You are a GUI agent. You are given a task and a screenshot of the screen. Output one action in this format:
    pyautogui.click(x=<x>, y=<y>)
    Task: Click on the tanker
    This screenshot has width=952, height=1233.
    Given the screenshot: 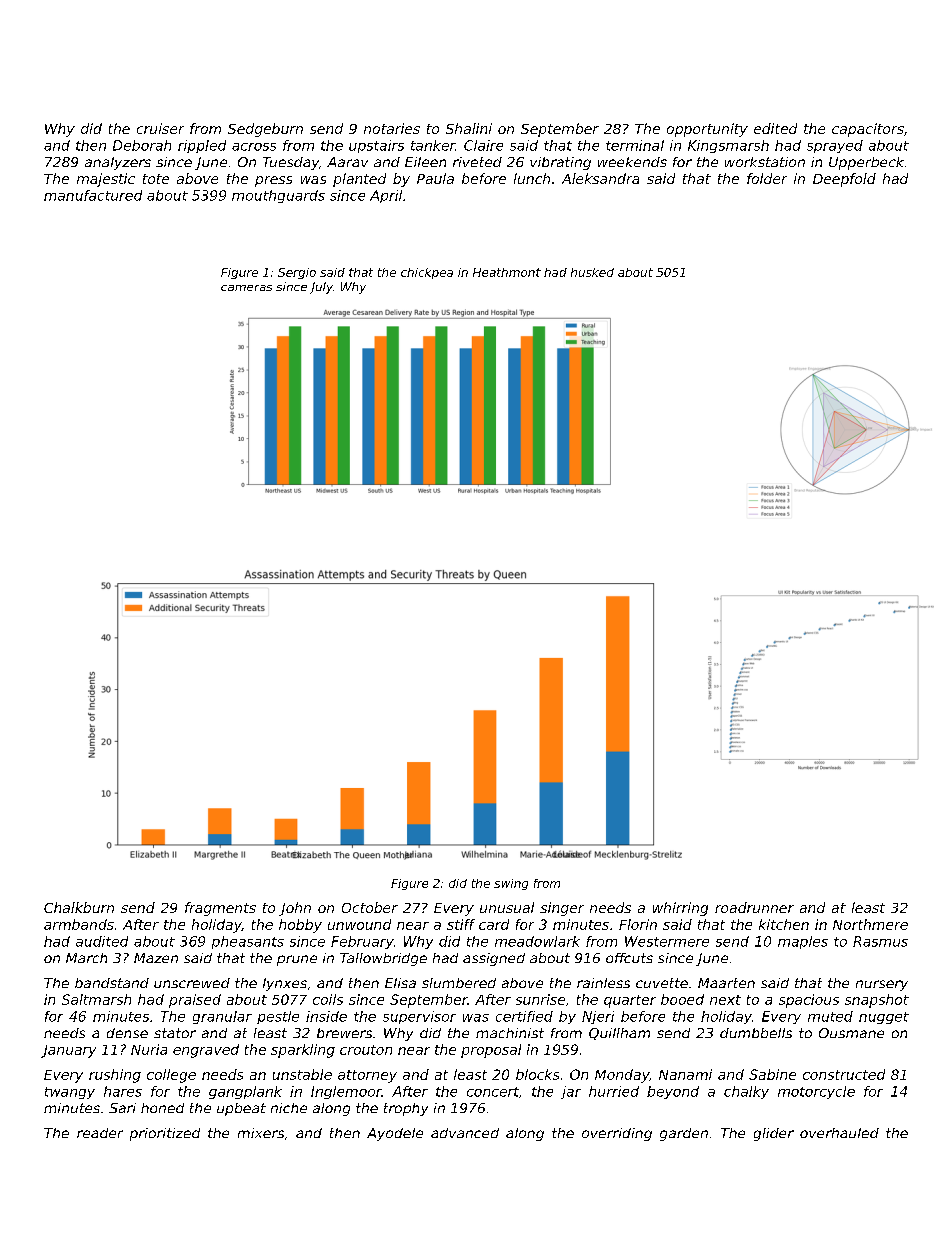 What is the action you would take?
    pyautogui.click(x=433, y=145)
